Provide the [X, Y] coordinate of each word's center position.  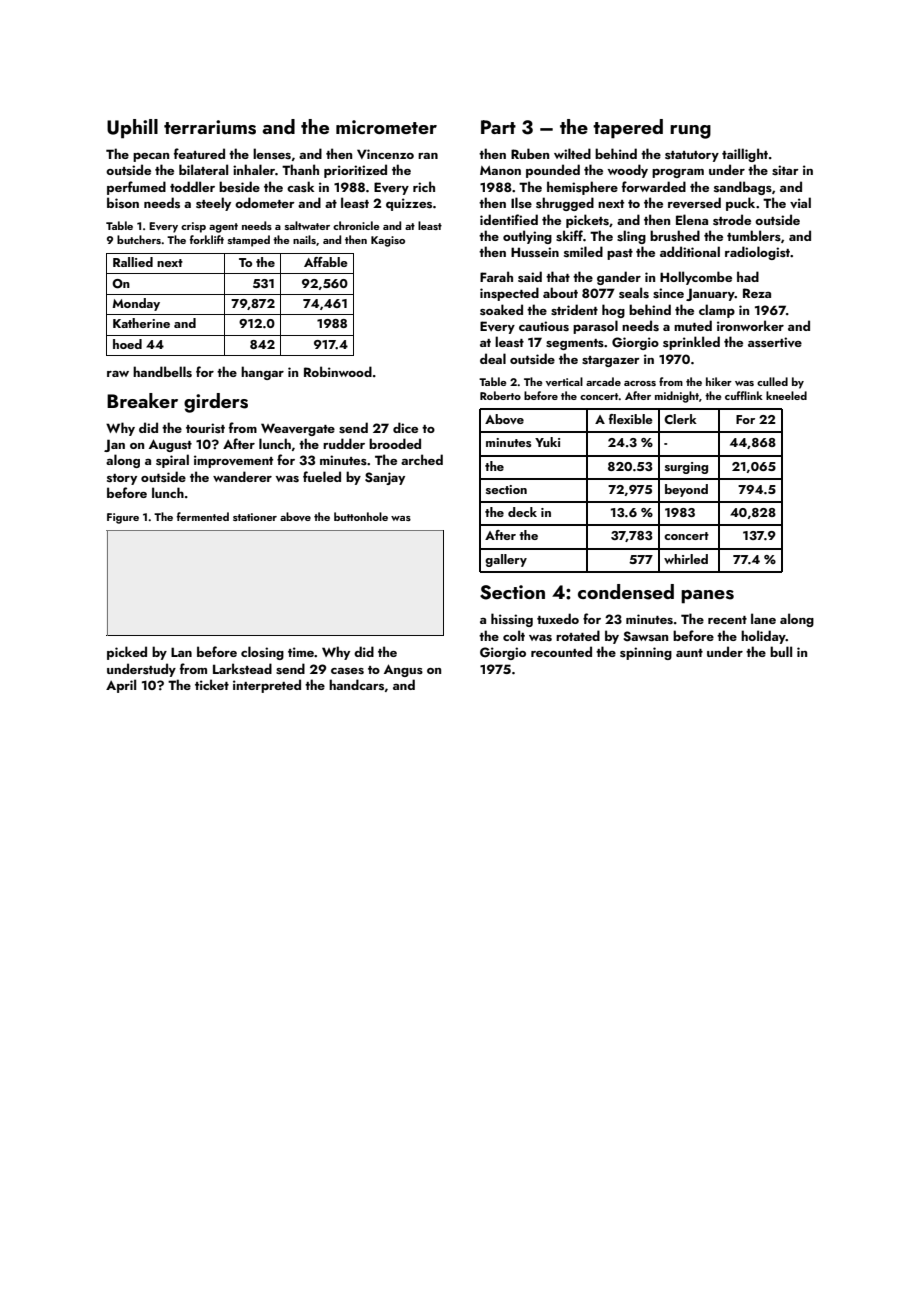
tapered [628, 129]
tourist [205, 428]
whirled [686, 559]
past [620, 254]
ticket [212, 684]
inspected [509, 294]
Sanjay [385, 478]
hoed [127, 344]
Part [498, 127]
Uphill [132, 129]
